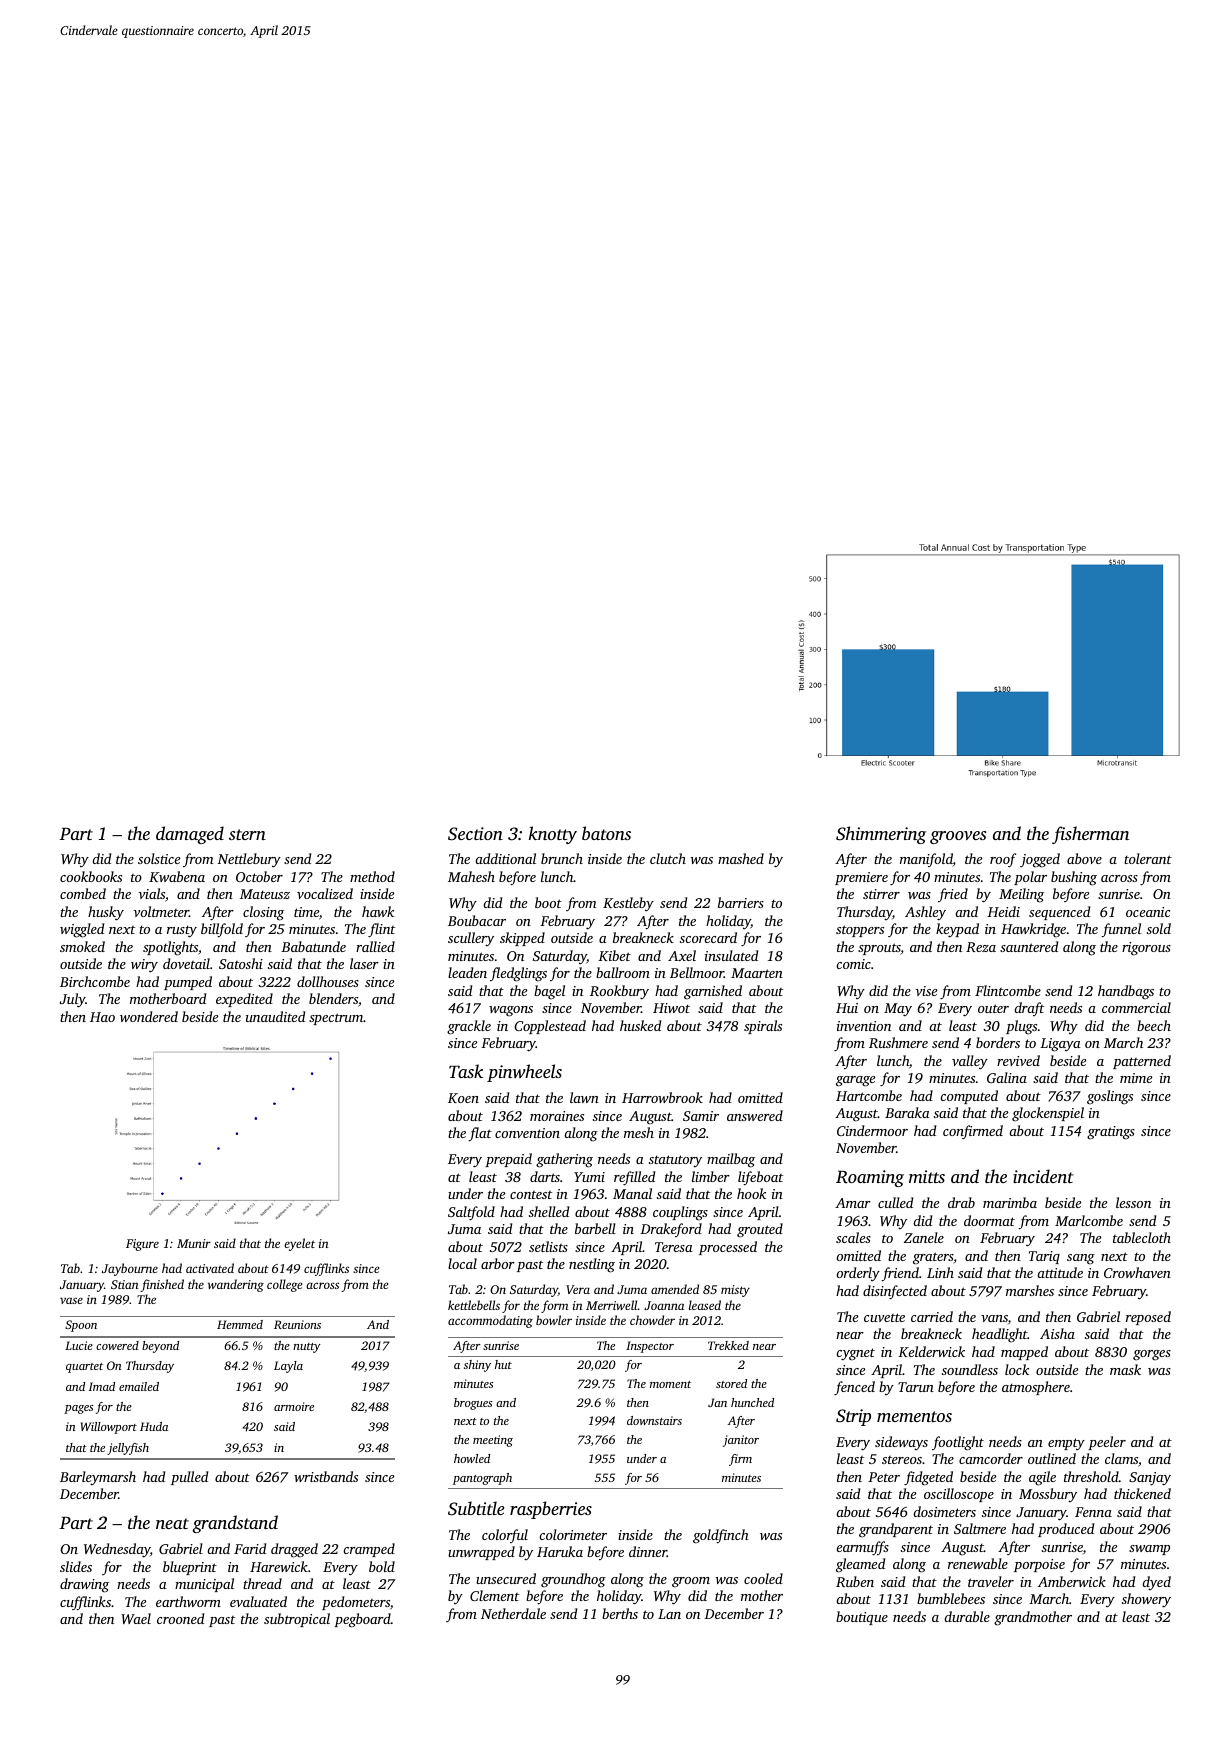 This document has width=1231, height=1741. What do you see at coordinates (136, 1618) in the document?
I see `Wael` at bounding box center [136, 1618].
